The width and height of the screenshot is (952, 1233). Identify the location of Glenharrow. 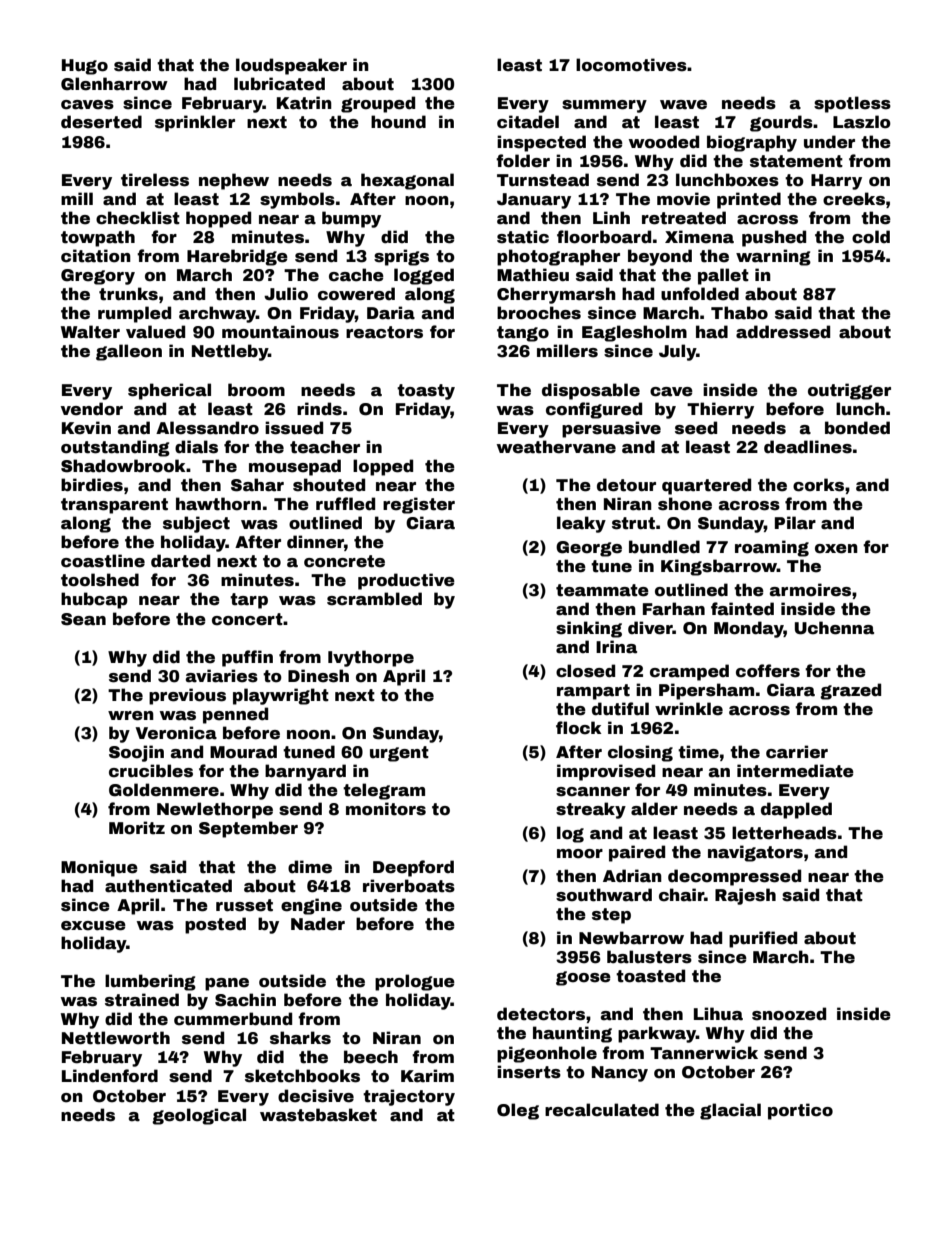
(114, 84).
